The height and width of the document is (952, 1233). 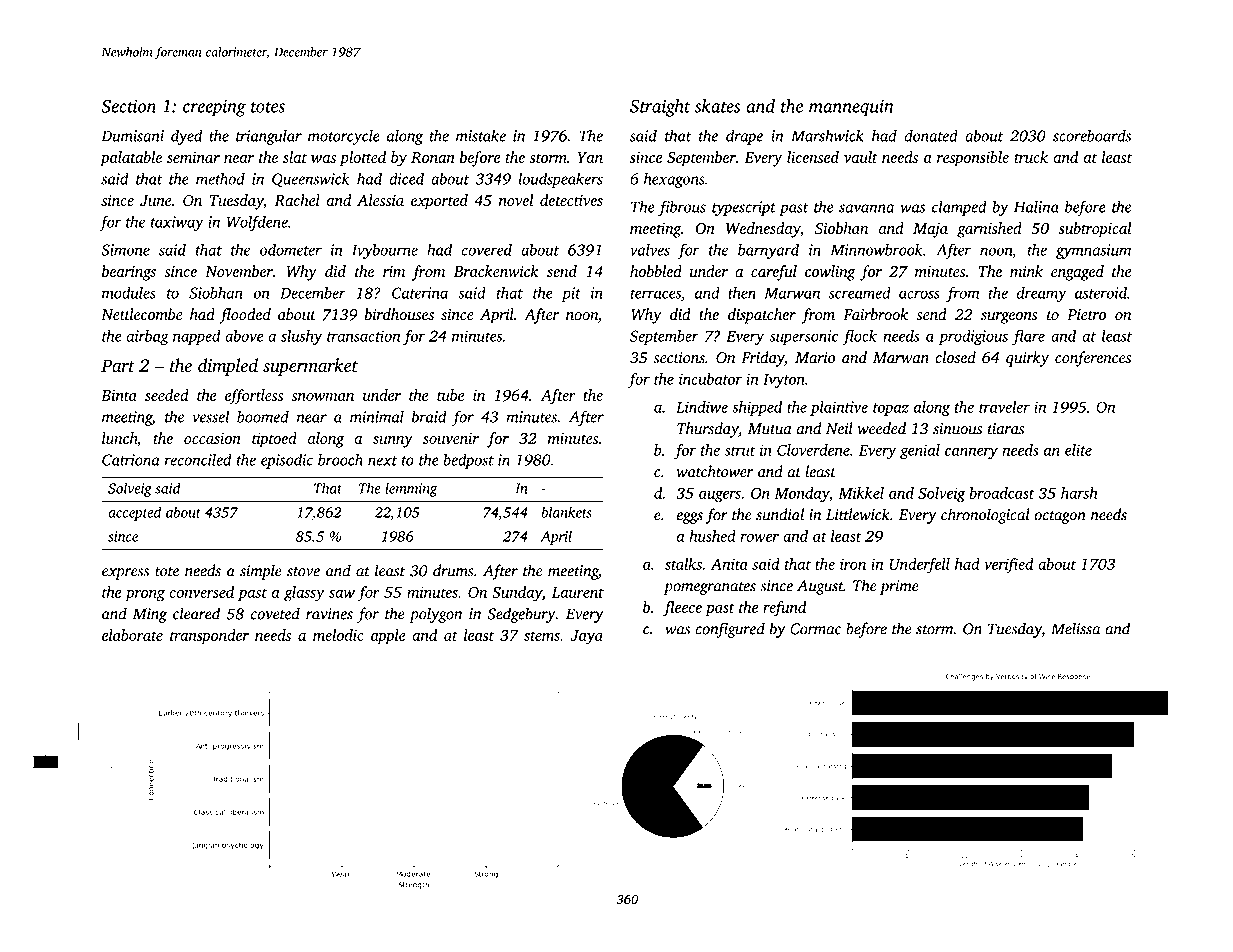 I want to click on polygon, so click(x=435, y=615).
